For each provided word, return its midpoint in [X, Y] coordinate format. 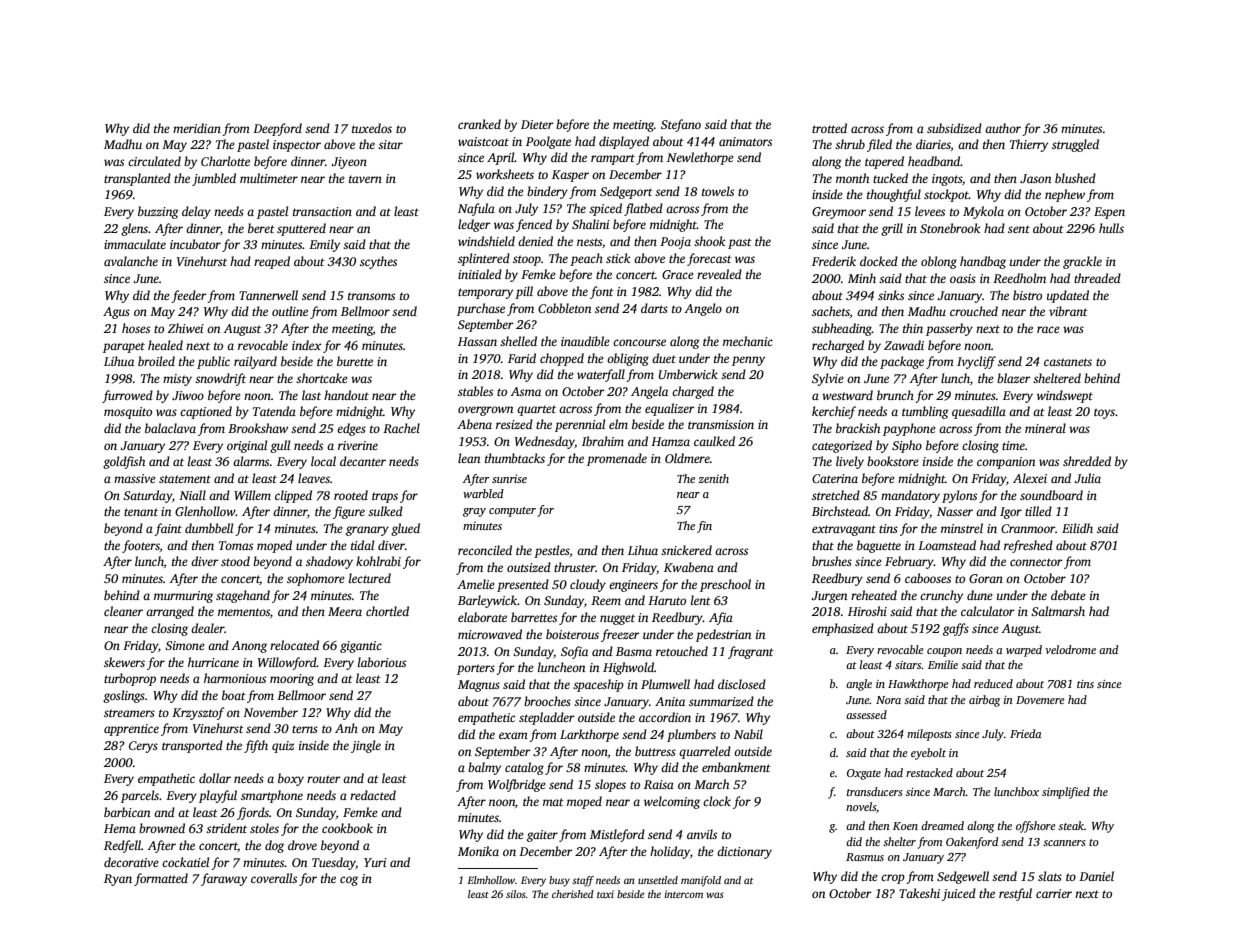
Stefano [681, 125]
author [1003, 128]
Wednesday [545, 442]
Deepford [277, 129]
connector [1036, 562]
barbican [127, 812]
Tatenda [274, 411]
